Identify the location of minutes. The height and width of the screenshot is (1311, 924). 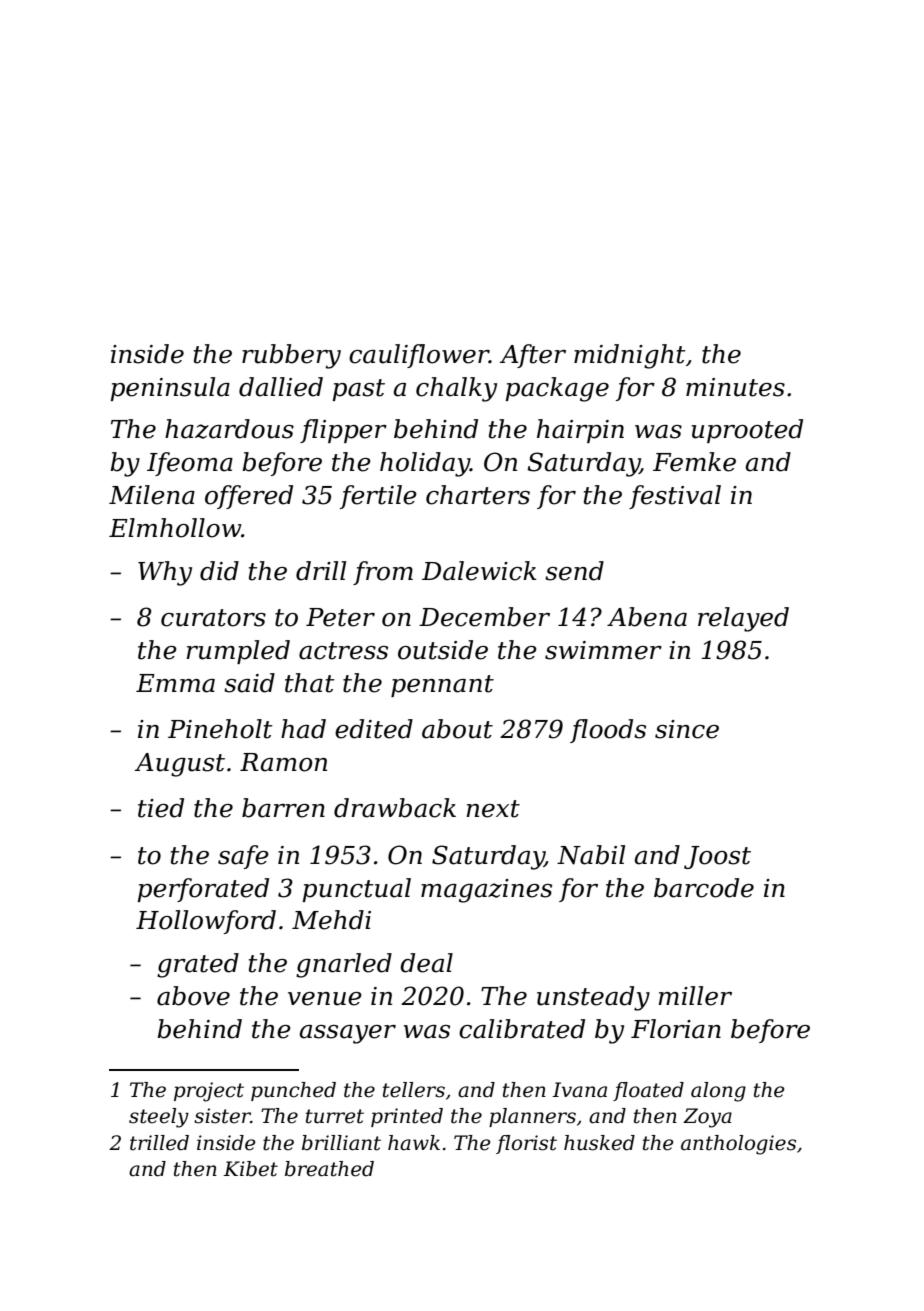
(735, 387).
